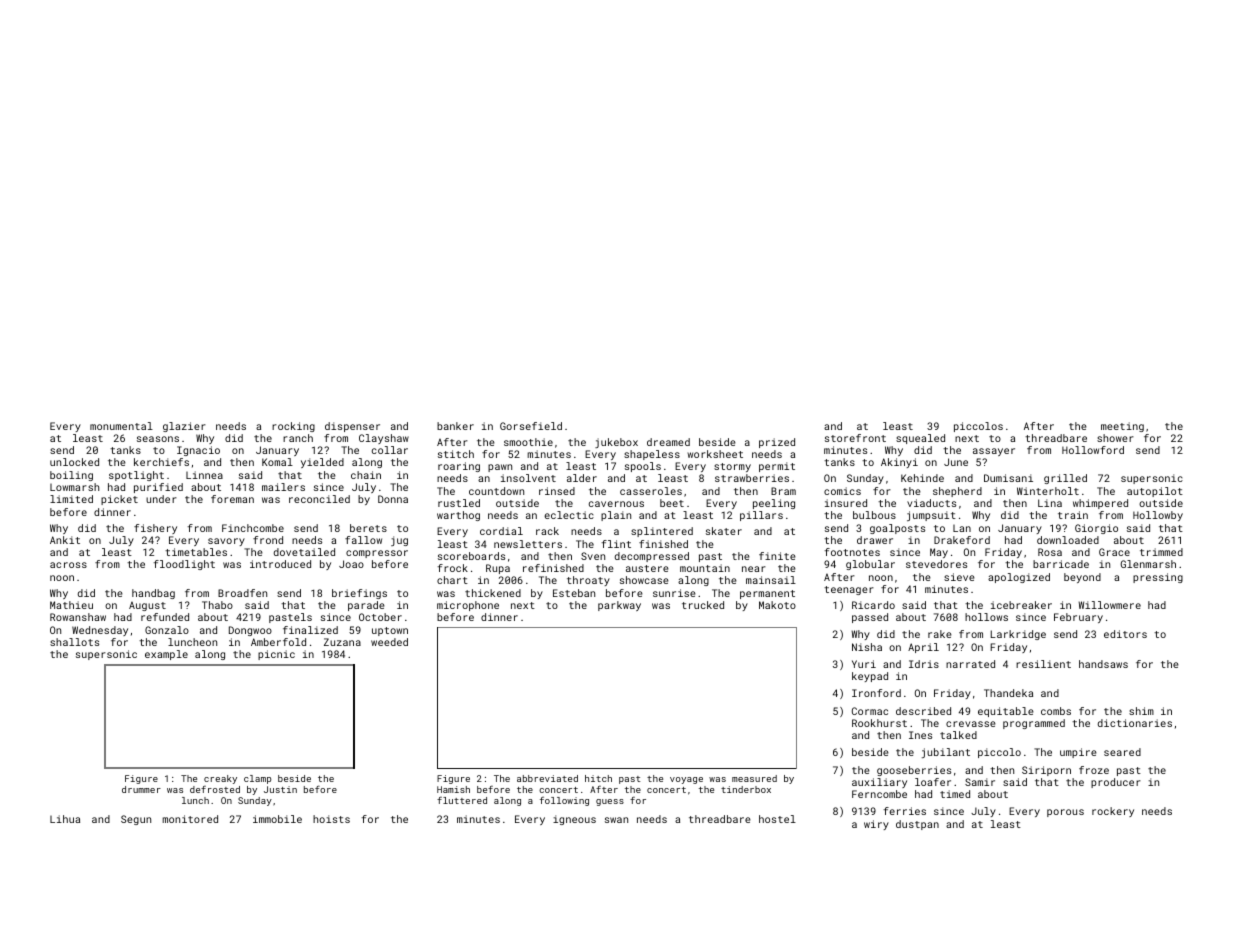 The image size is (1233, 952). Describe the element at coordinates (1093, 450) in the screenshot. I see `Hollowford` at that location.
